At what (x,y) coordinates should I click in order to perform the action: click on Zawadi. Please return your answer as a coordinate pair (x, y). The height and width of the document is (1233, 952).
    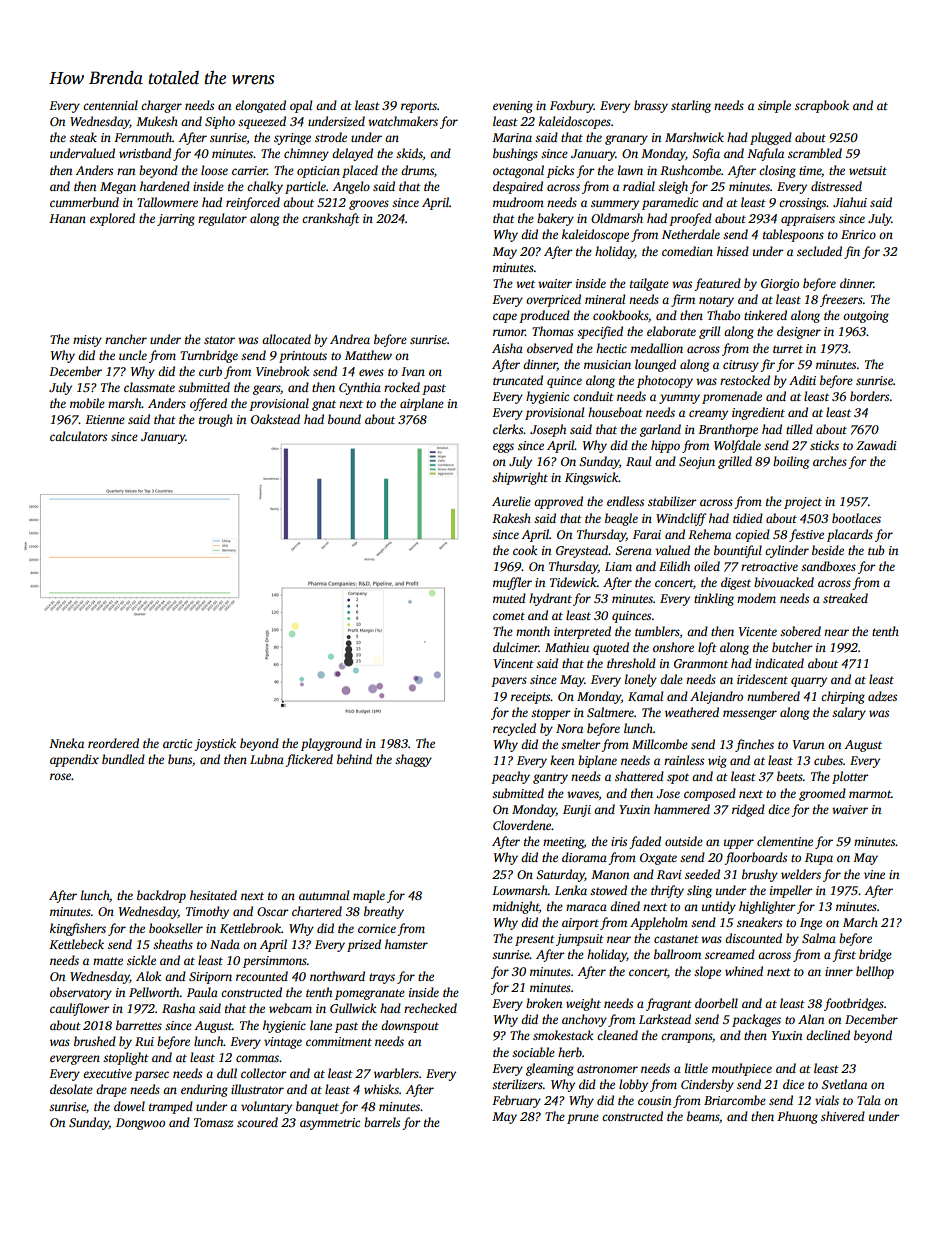
    Looking at the image, I should click on (876, 445).
